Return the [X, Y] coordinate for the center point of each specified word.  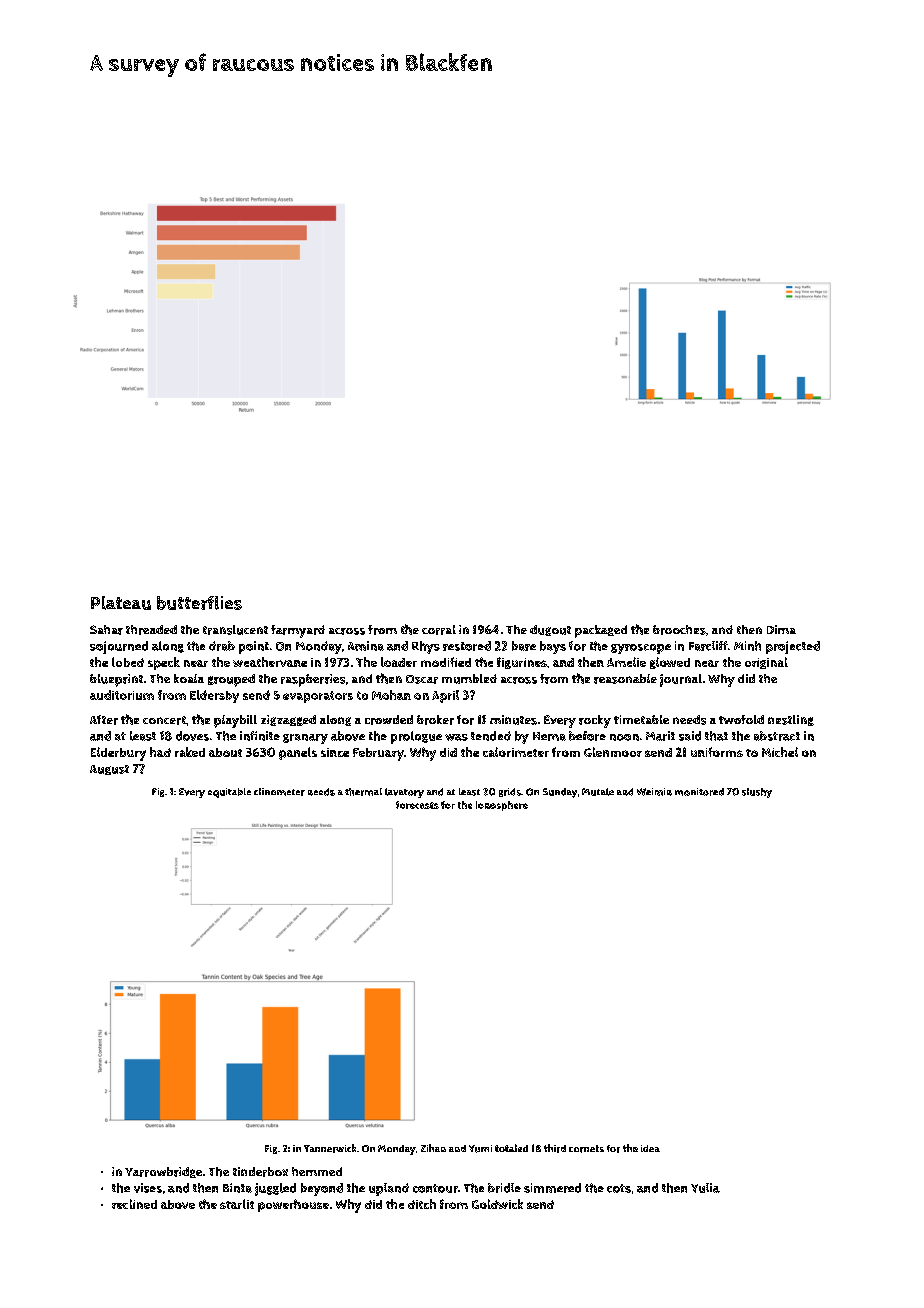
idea [650, 1148]
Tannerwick [330, 1148]
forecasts [417, 805]
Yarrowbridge [163, 1172]
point [254, 647]
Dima [781, 629]
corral [439, 630]
